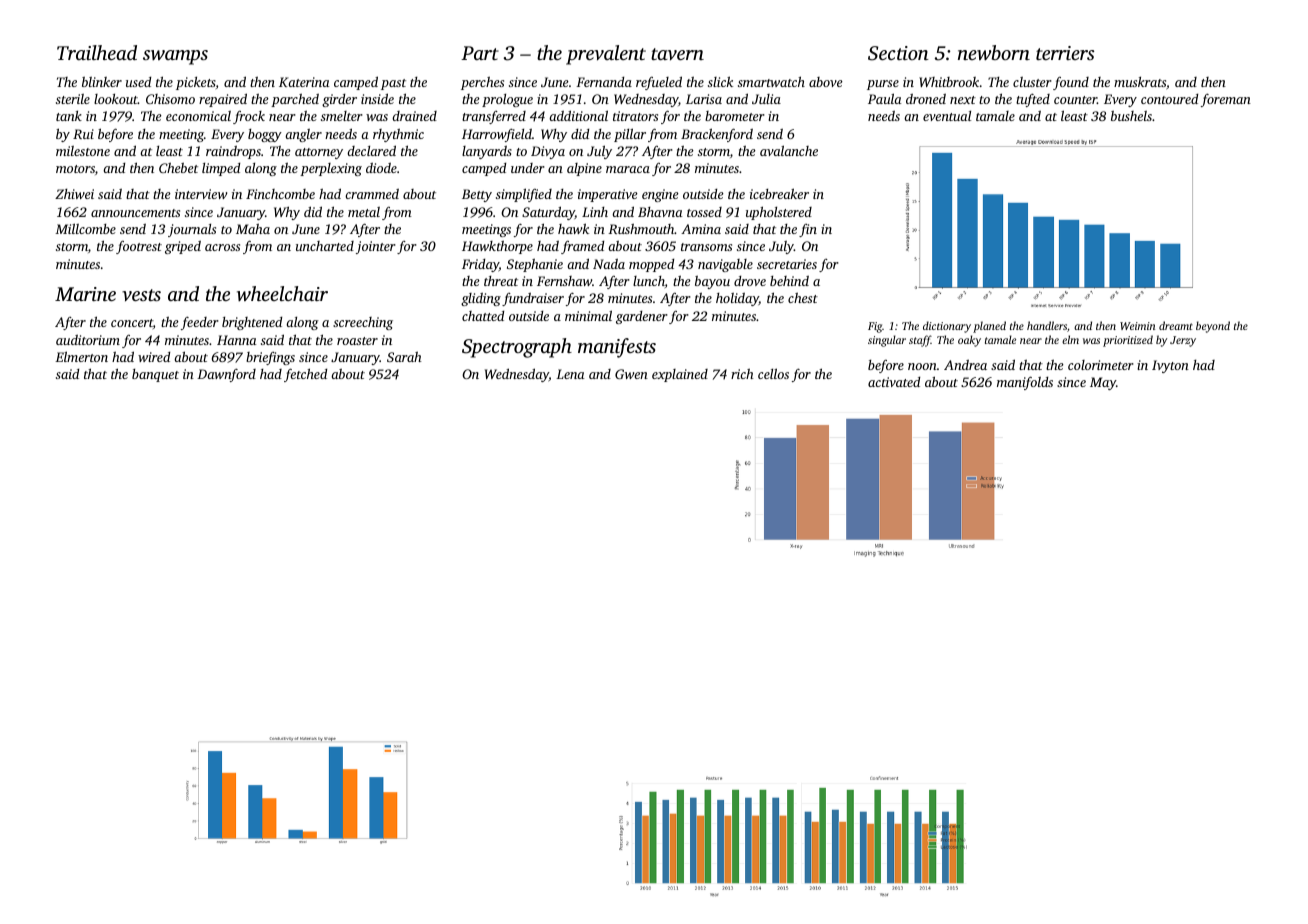  What do you see at coordinates (75, 169) in the screenshot?
I see `motors` at bounding box center [75, 169].
